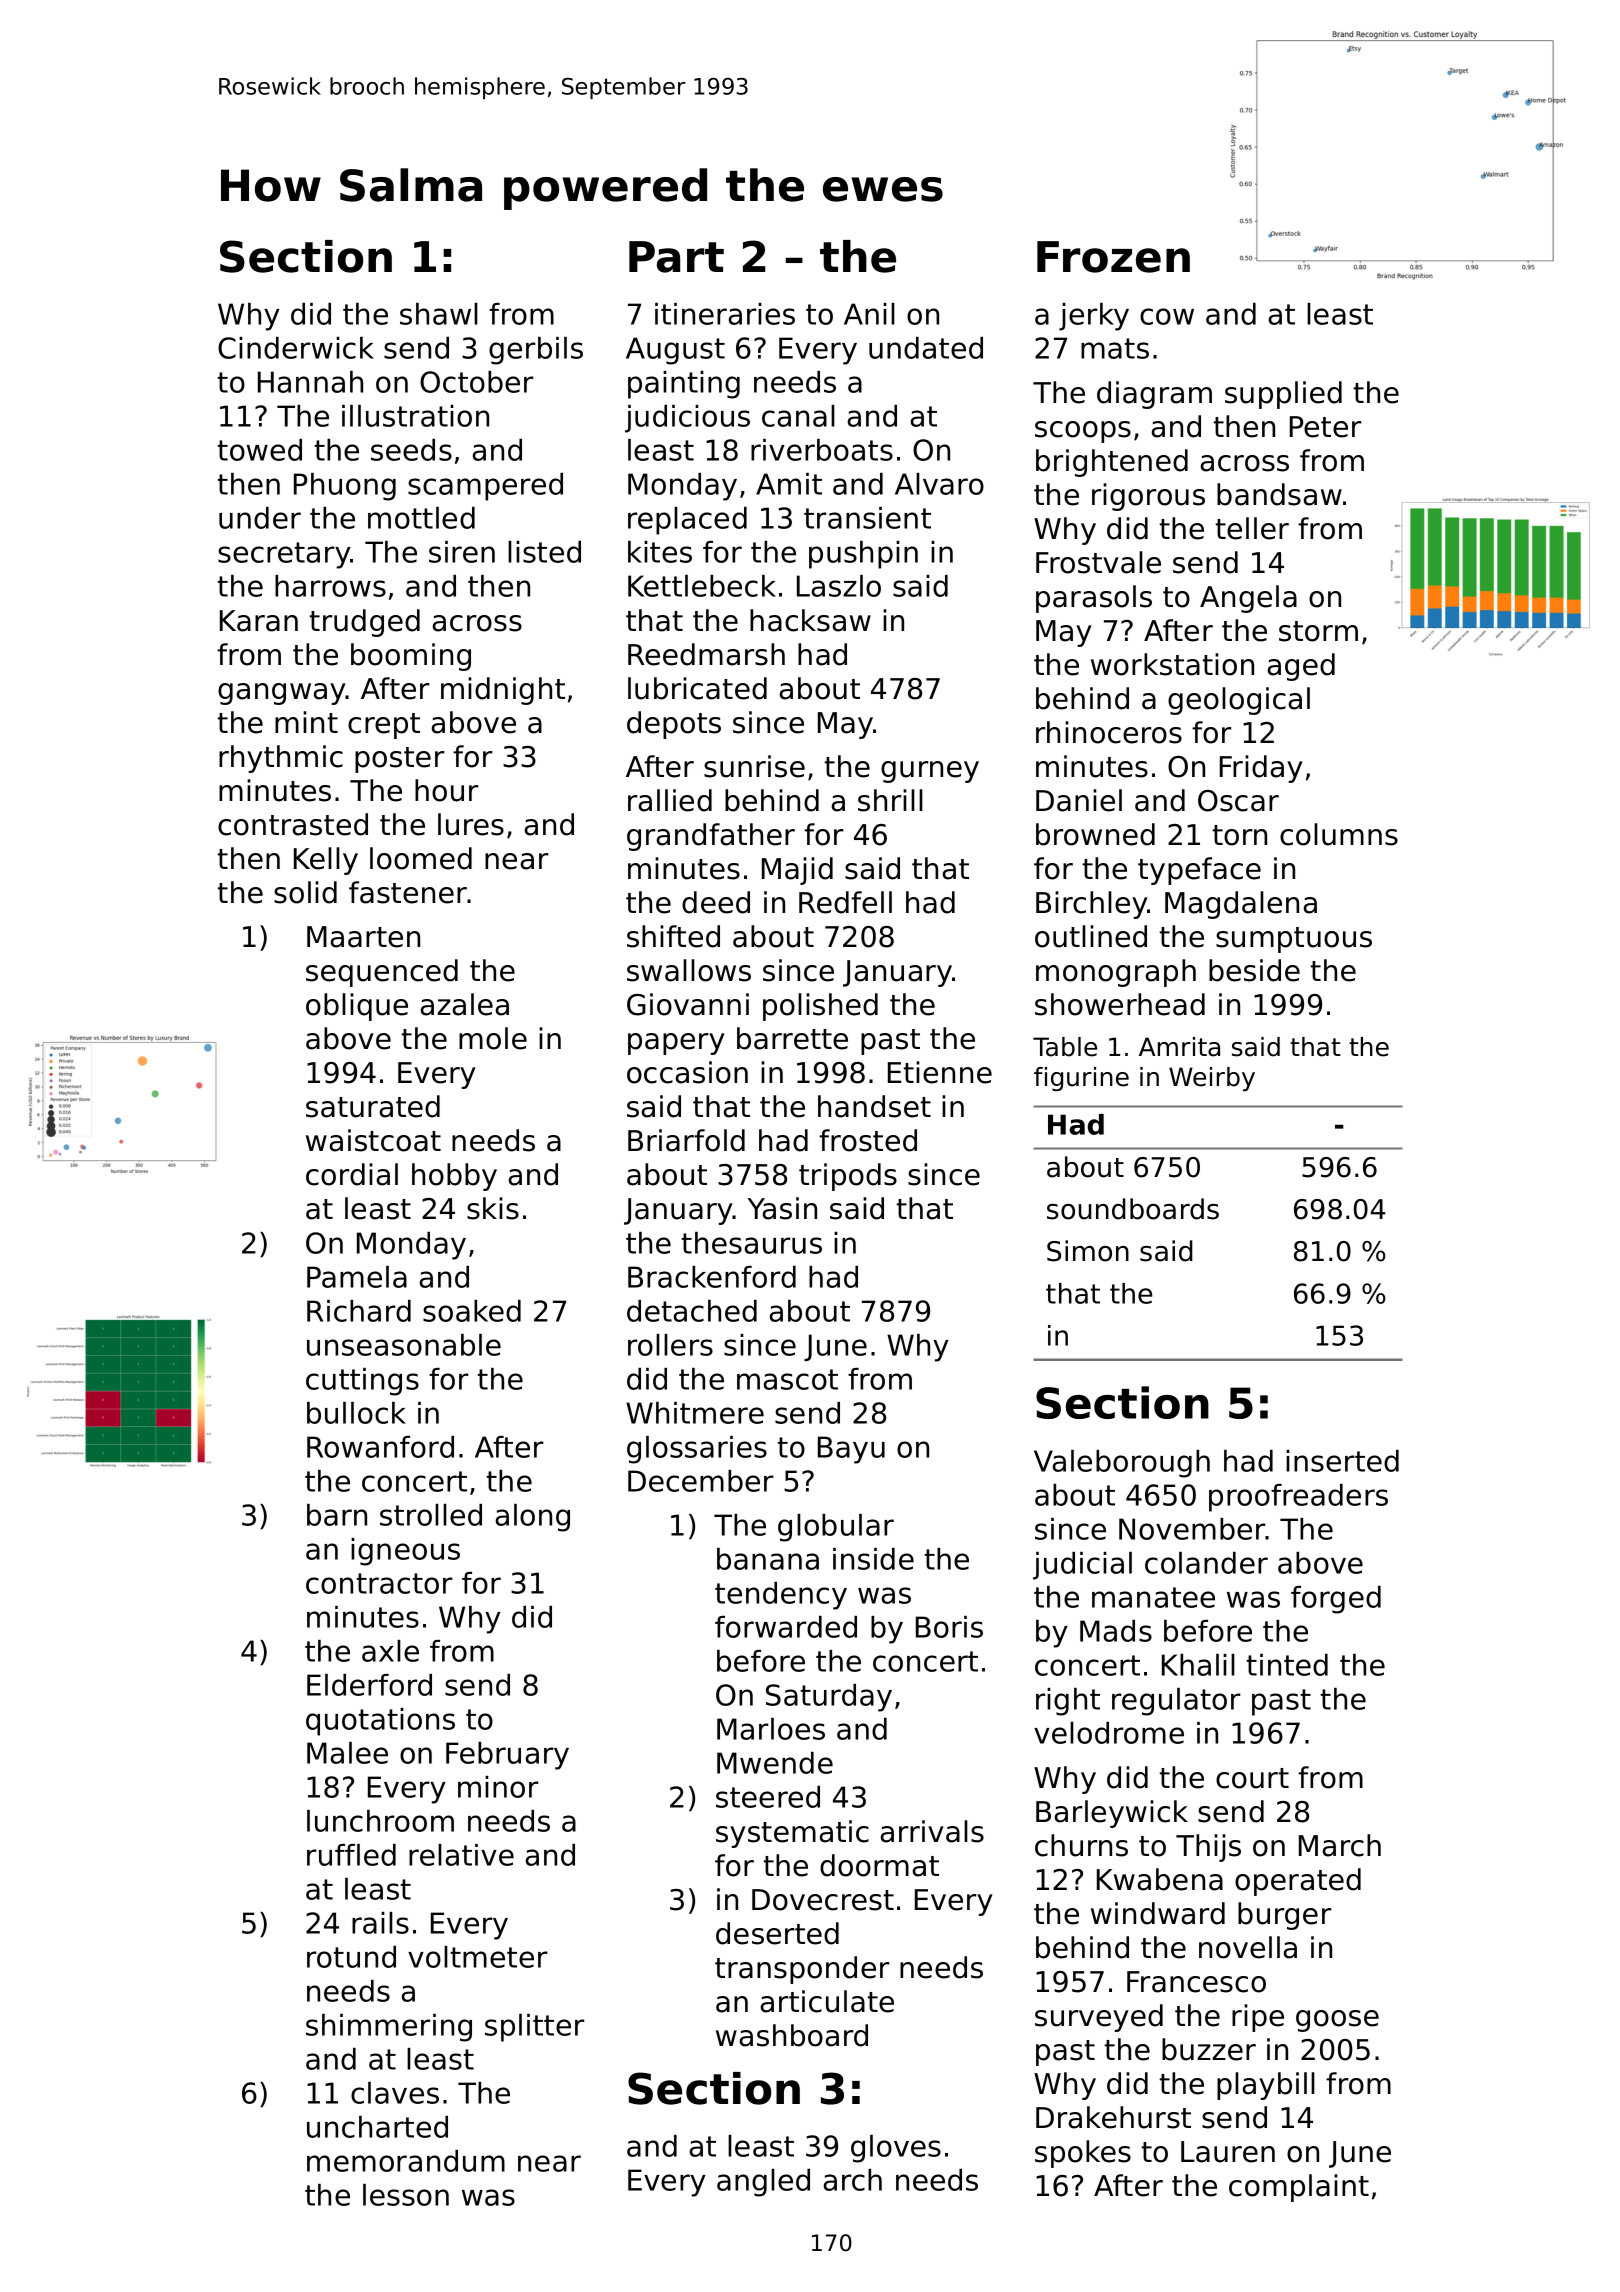 The height and width of the page is (2292, 1620). What do you see at coordinates (1209, 2049) in the page?
I see `buzzer` at bounding box center [1209, 2049].
